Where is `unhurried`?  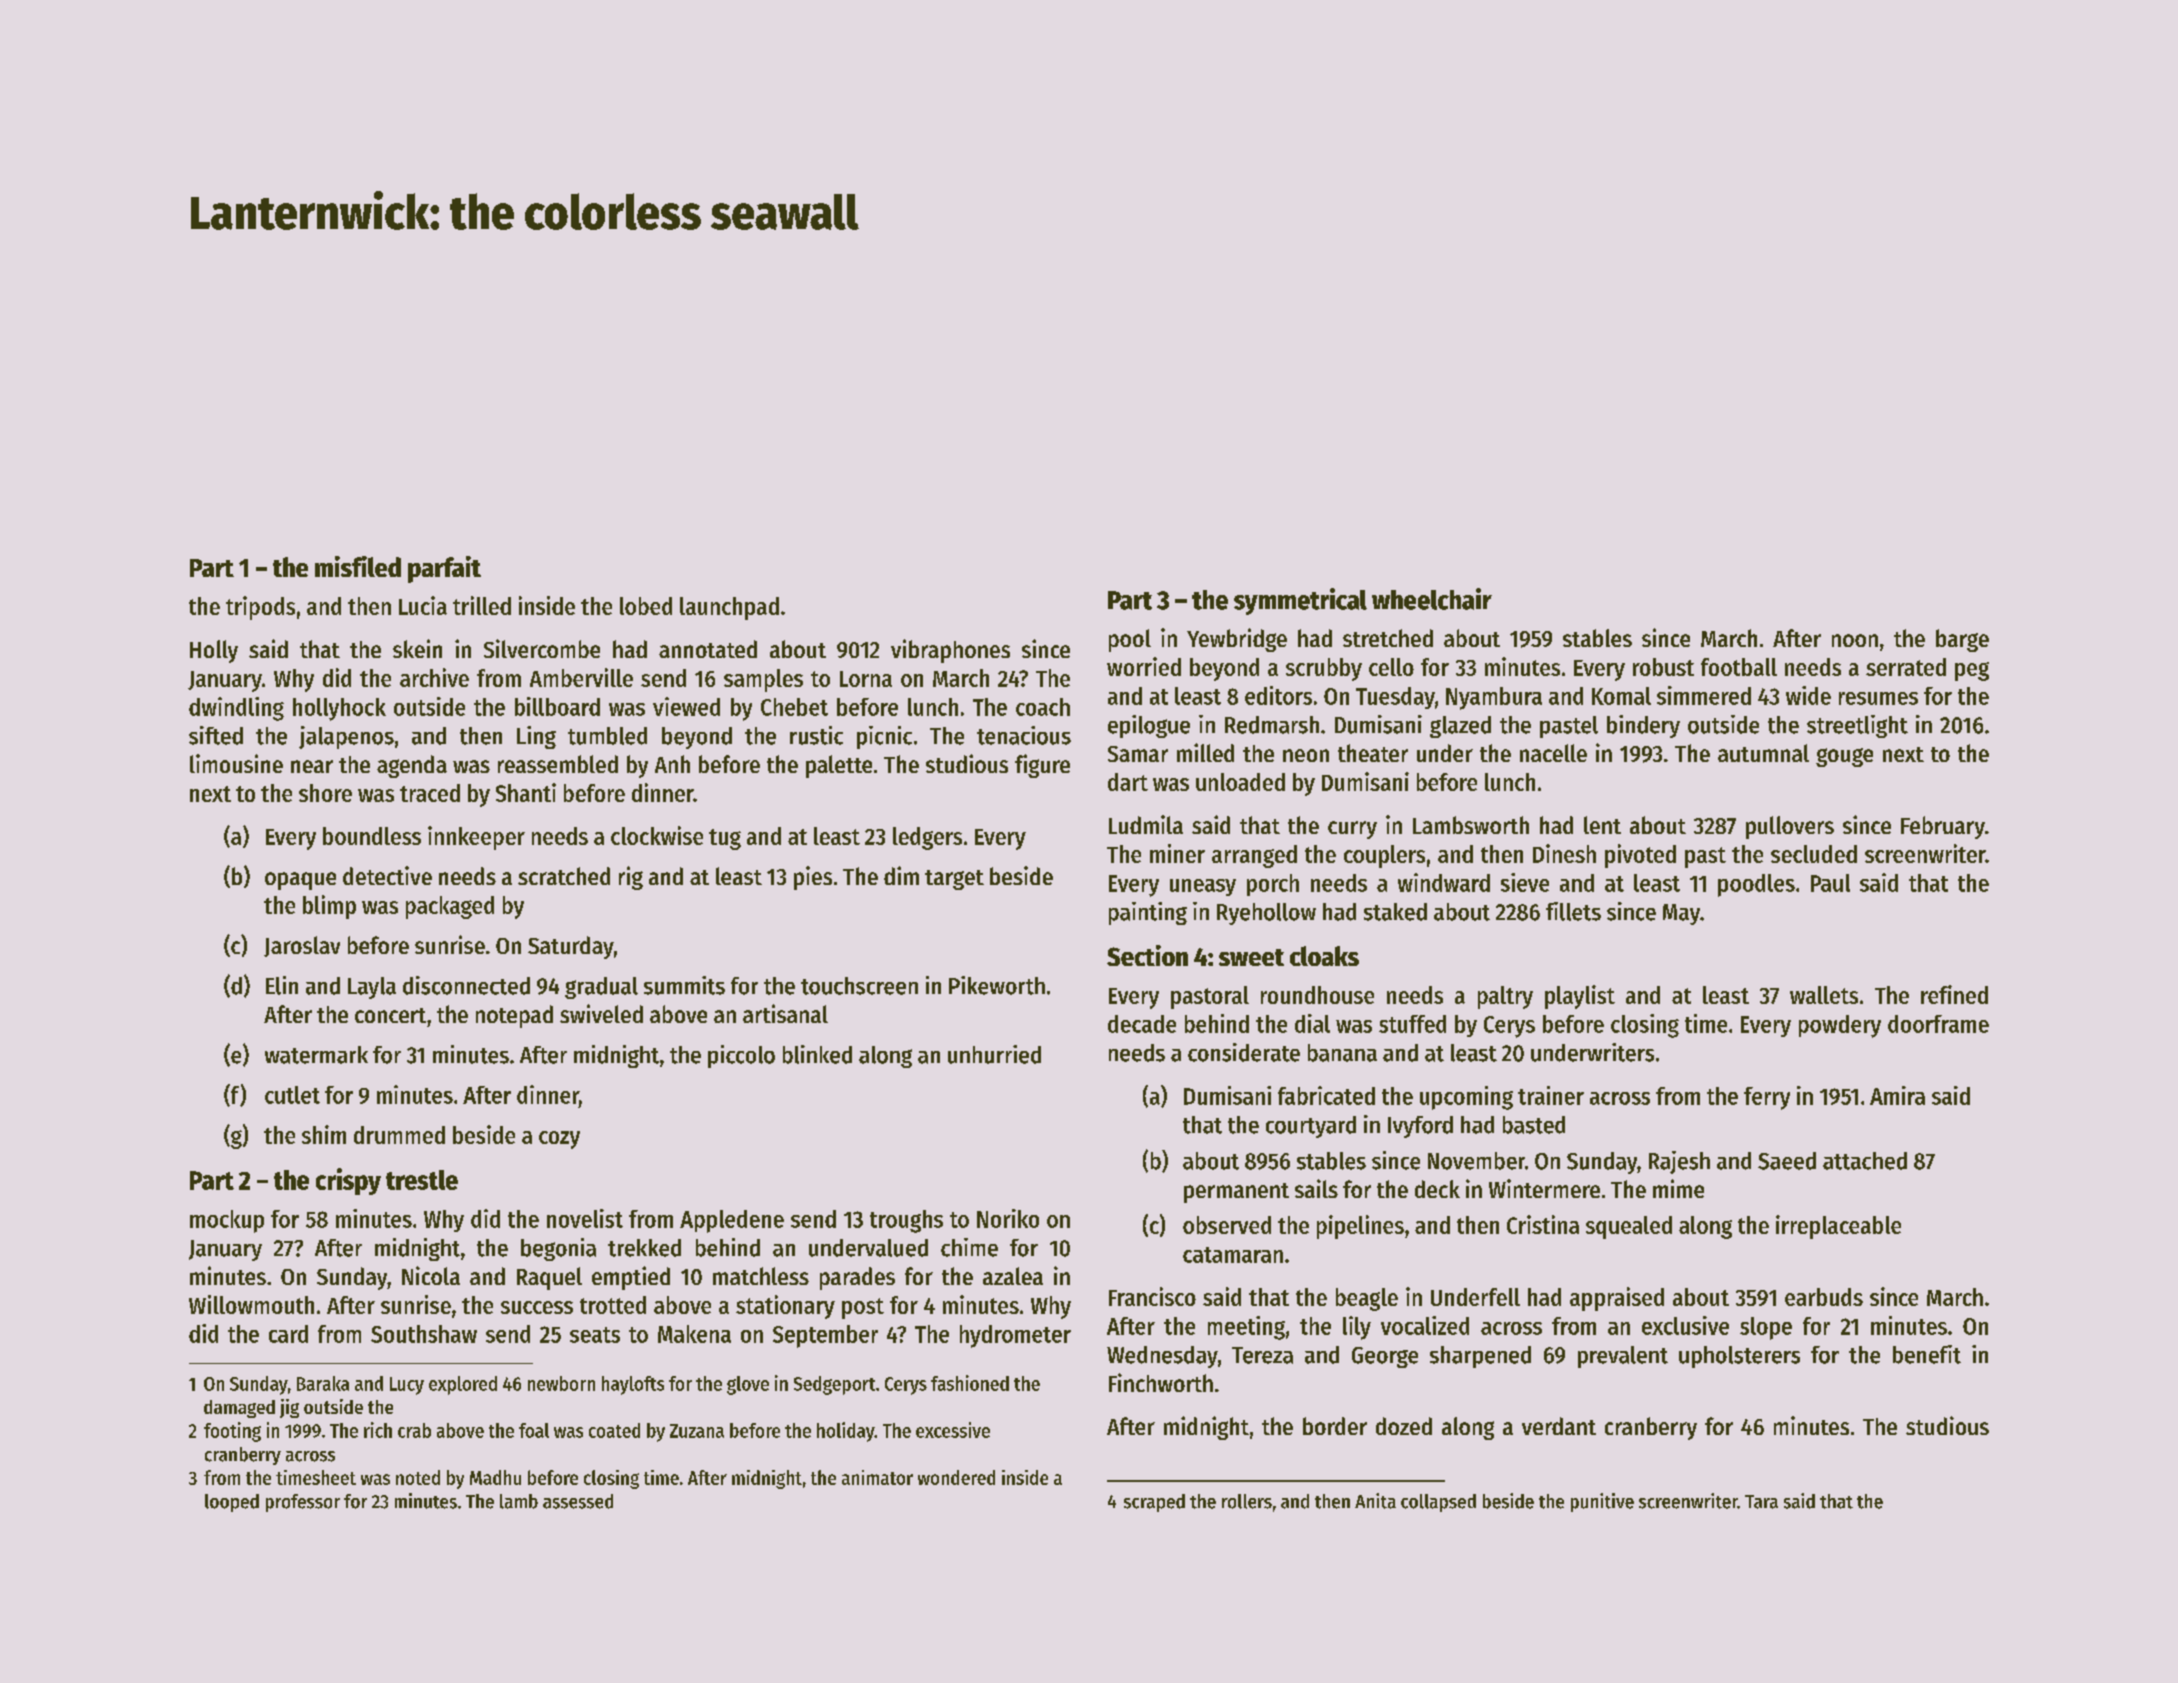 unhurried is located at coordinates (994, 1054).
